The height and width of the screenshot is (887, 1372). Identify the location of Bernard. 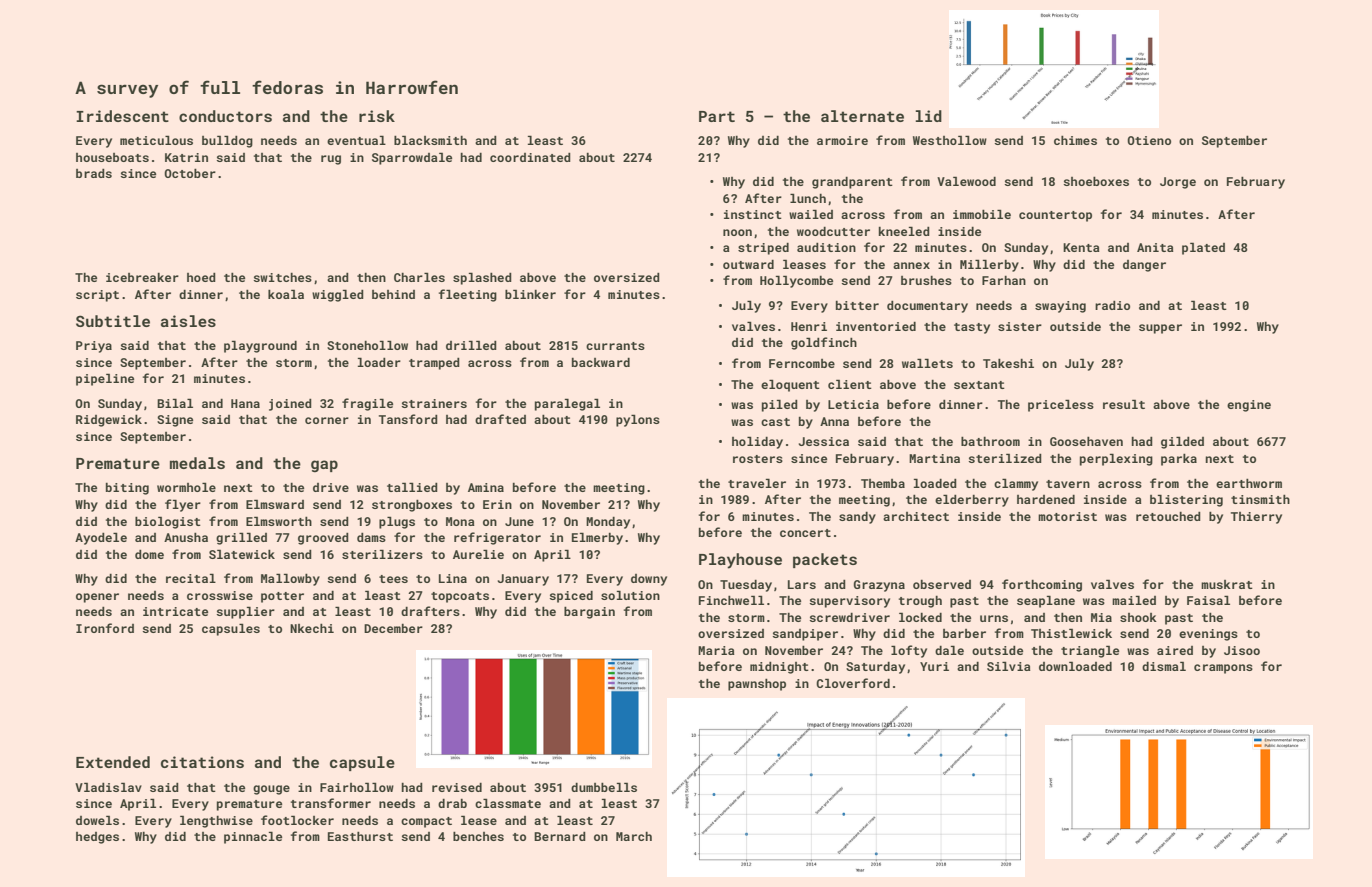
(560, 836).
